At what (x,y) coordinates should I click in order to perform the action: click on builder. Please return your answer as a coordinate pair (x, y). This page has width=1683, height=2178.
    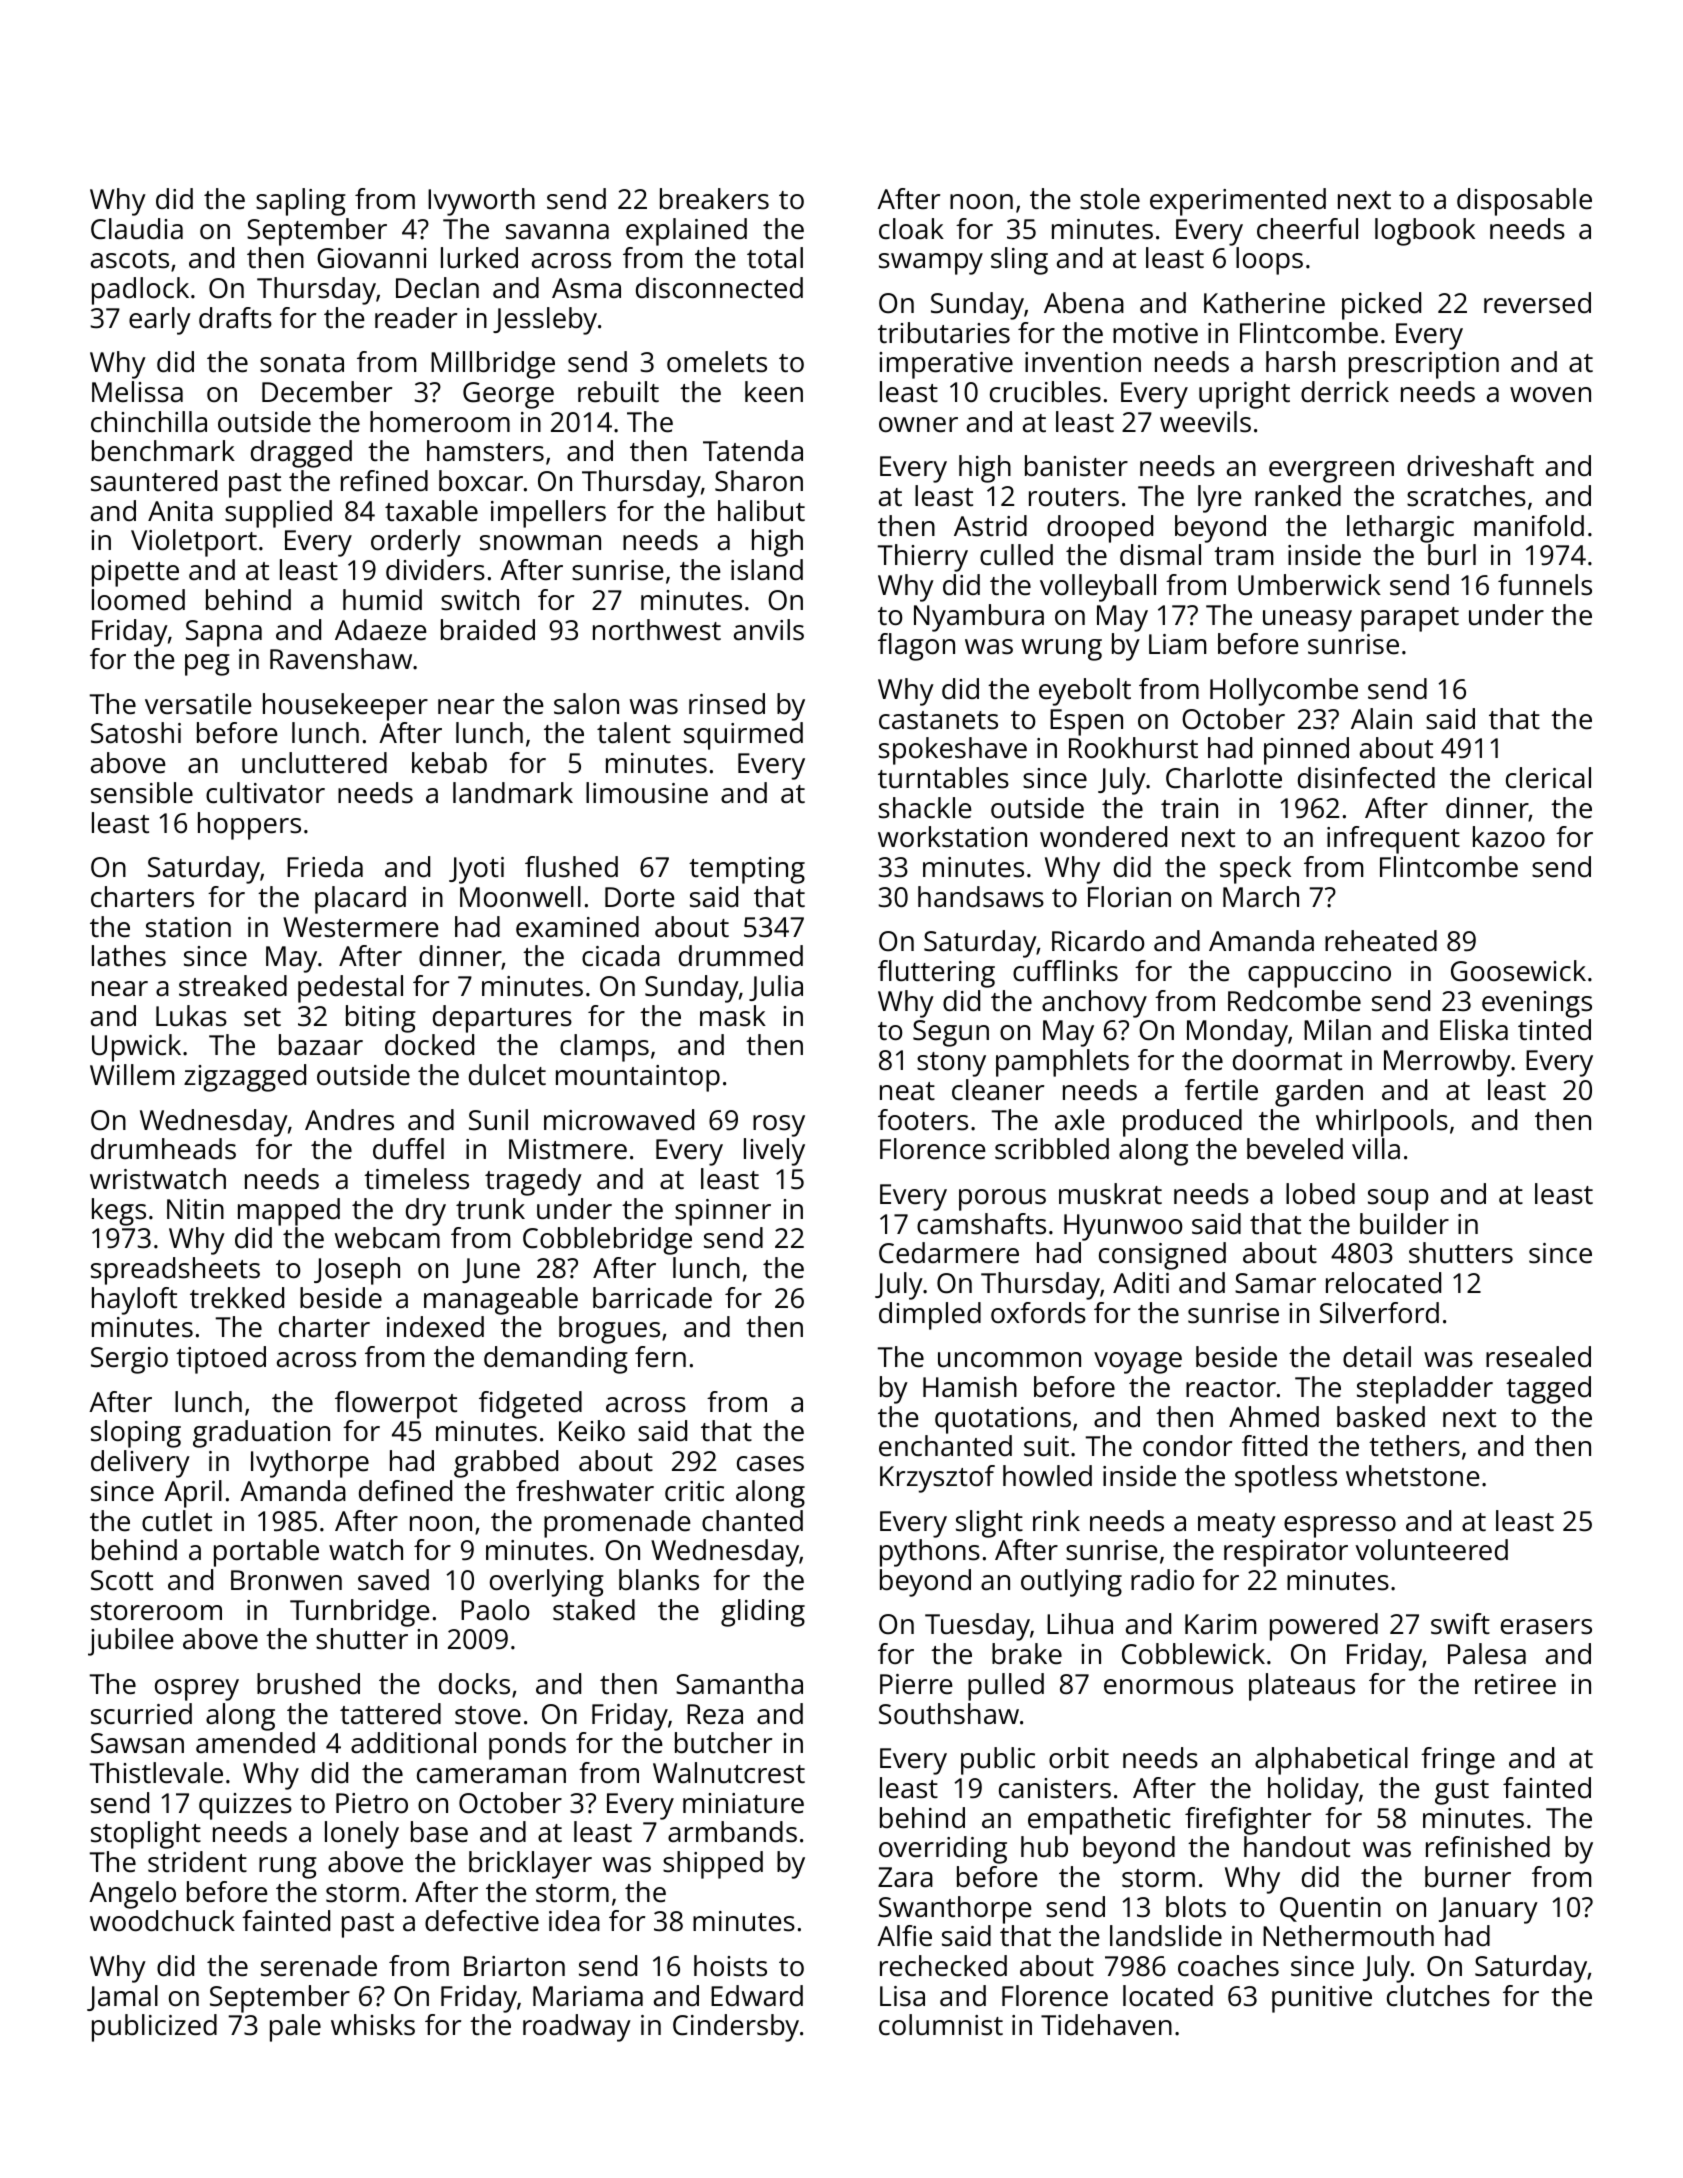
    Looking at the image, I should click on (1404, 1224).
